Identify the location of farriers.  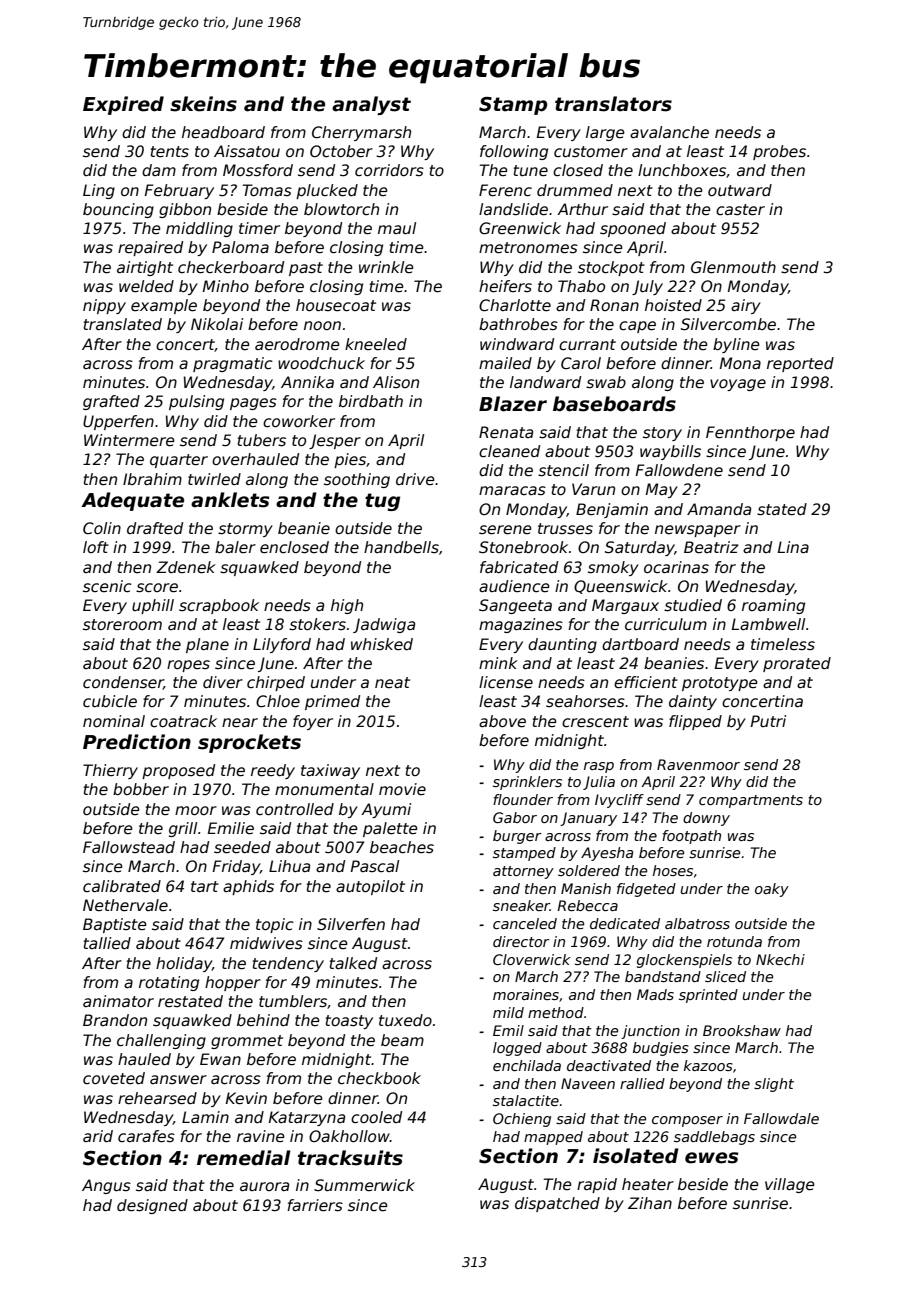
(315, 1205).
